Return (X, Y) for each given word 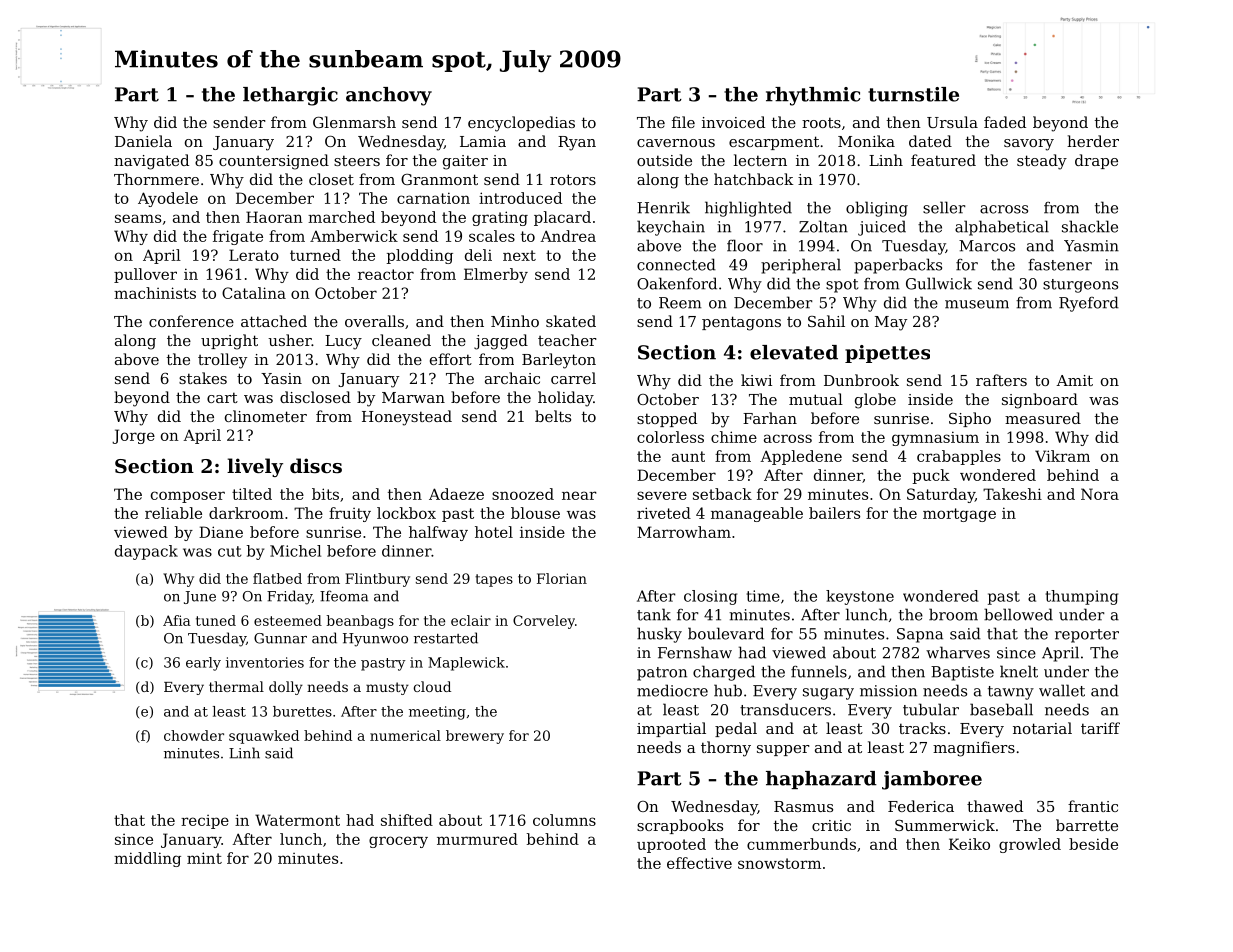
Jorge (133, 436)
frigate (238, 237)
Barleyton (559, 361)
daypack (146, 552)
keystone (860, 597)
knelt (1019, 671)
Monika (866, 141)
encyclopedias (521, 124)
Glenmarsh (354, 122)
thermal (236, 686)
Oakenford (677, 283)
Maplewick (466, 664)
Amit (1074, 380)
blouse (535, 513)
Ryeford (1089, 304)
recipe (205, 822)
